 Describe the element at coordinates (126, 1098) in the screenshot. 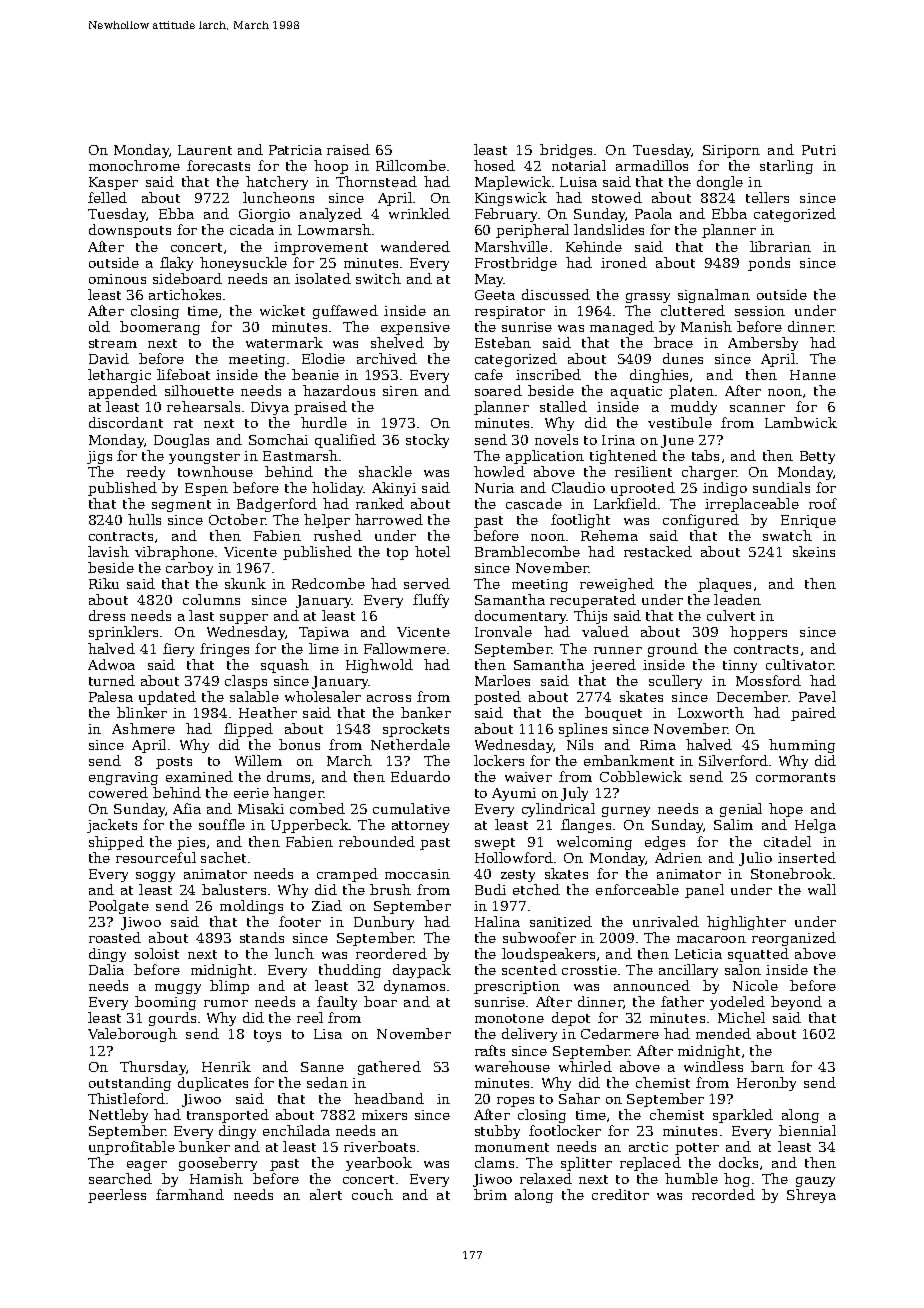

I see `Thistleford` at that location.
